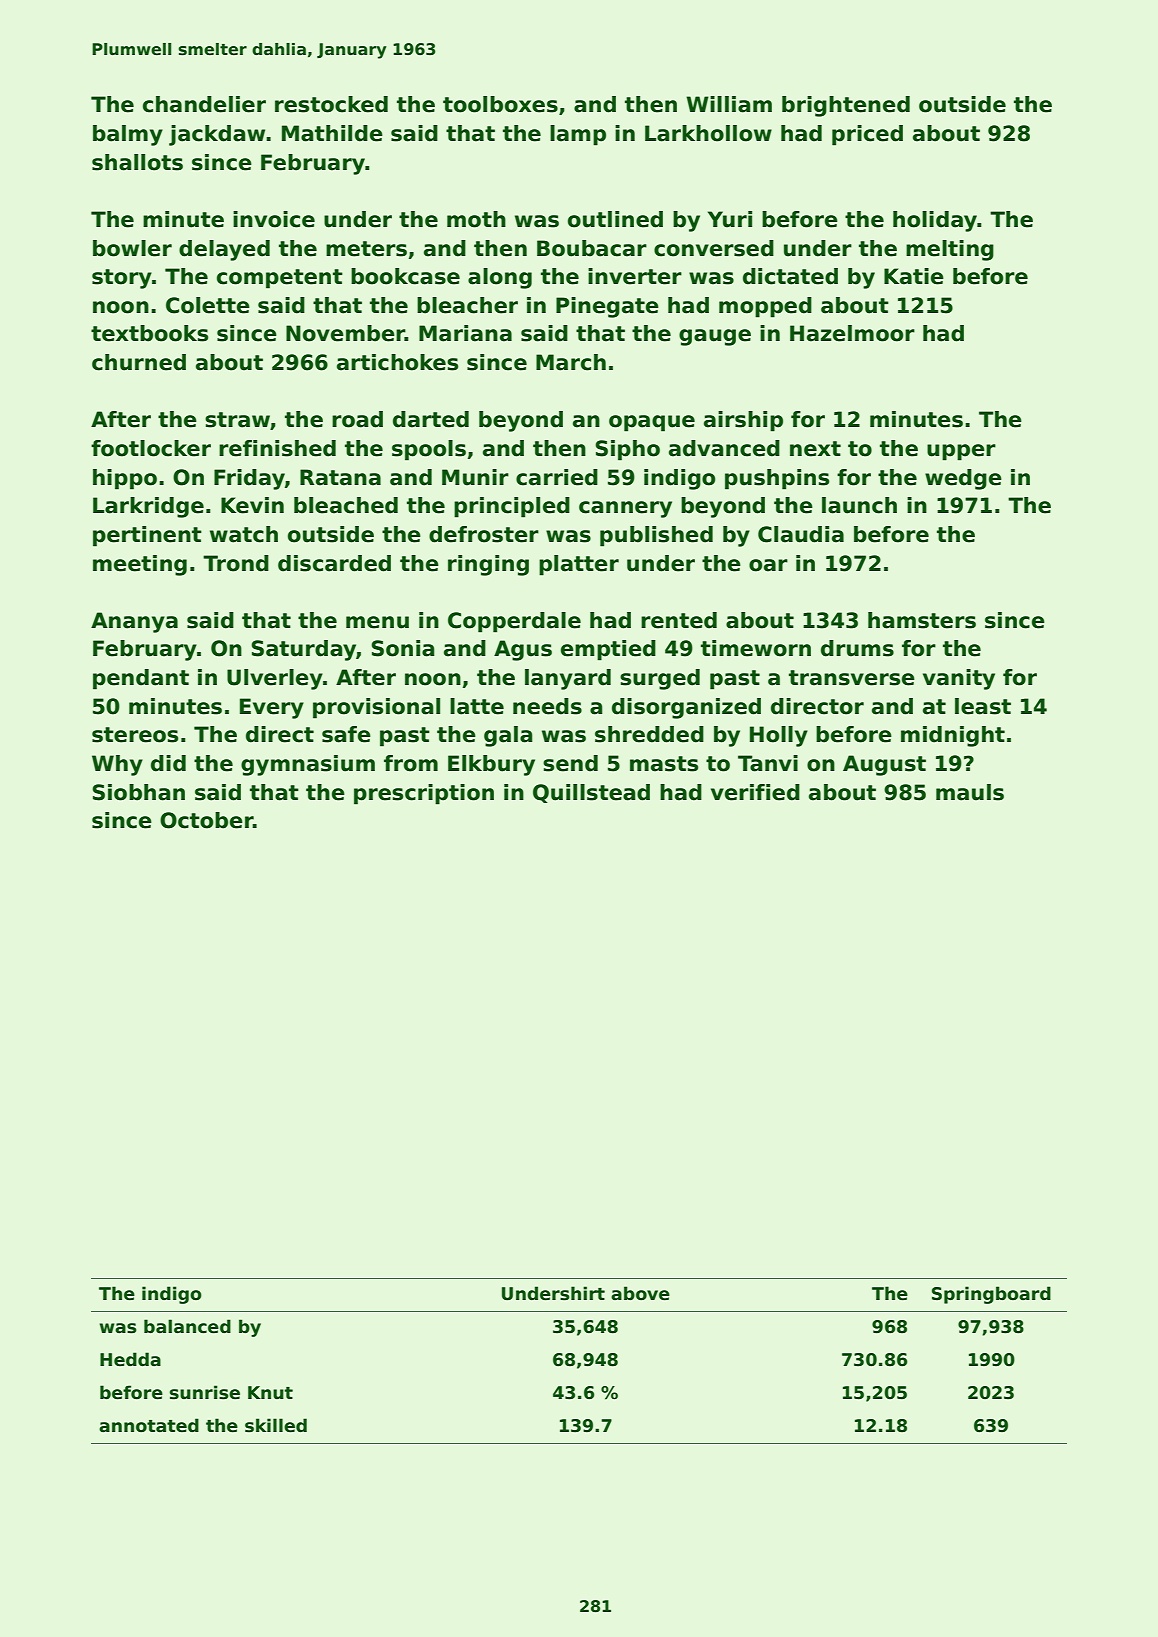 The height and width of the image is (1637, 1158). What do you see at coordinates (424, 794) in the image?
I see `prescription` at bounding box center [424, 794].
